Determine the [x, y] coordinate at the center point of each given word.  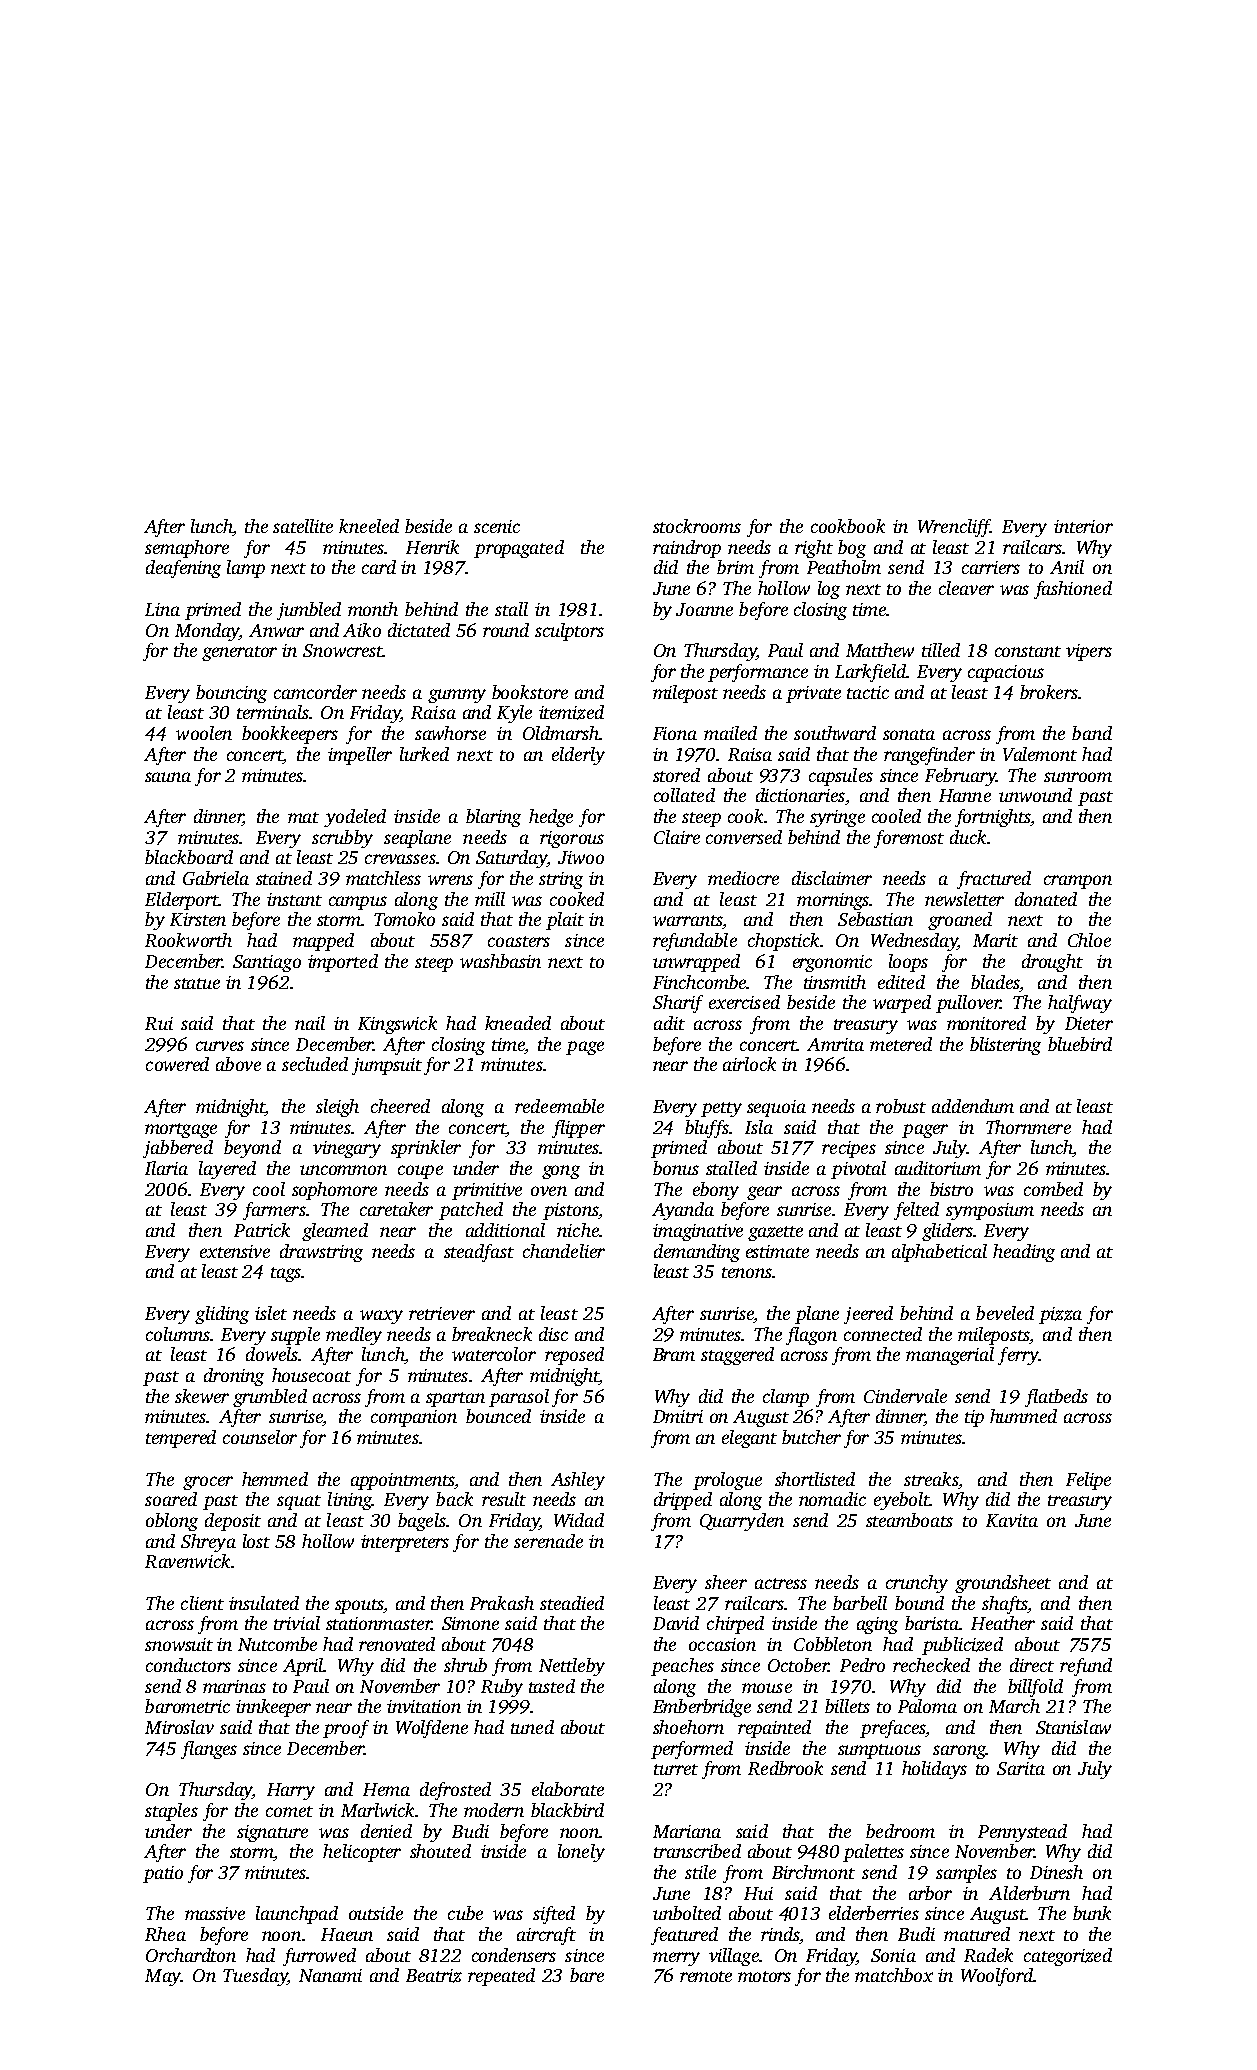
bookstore [530, 692]
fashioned [1073, 590]
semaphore [187, 549]
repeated [501, 1977]
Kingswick [397, 1025]
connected [883, 1334]
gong [561, 1172]
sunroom [1078, 777]
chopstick [783, 942]
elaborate [568, 1789]
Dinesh [1056, 1872]
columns [178, 1334]
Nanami [330, 1975]
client [202, 1603]
